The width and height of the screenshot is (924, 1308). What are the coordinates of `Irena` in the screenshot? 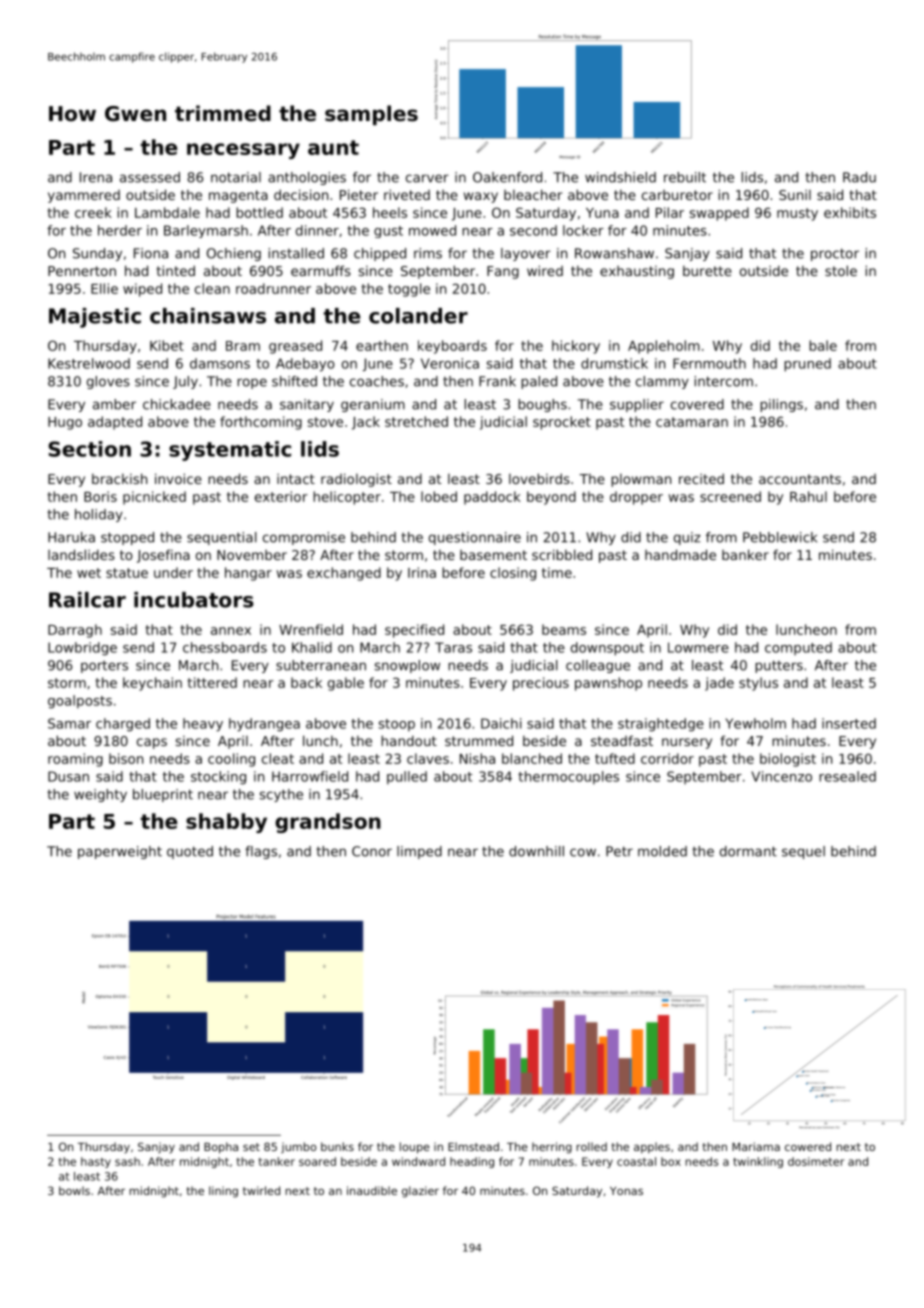 It's located at (96, 177).
